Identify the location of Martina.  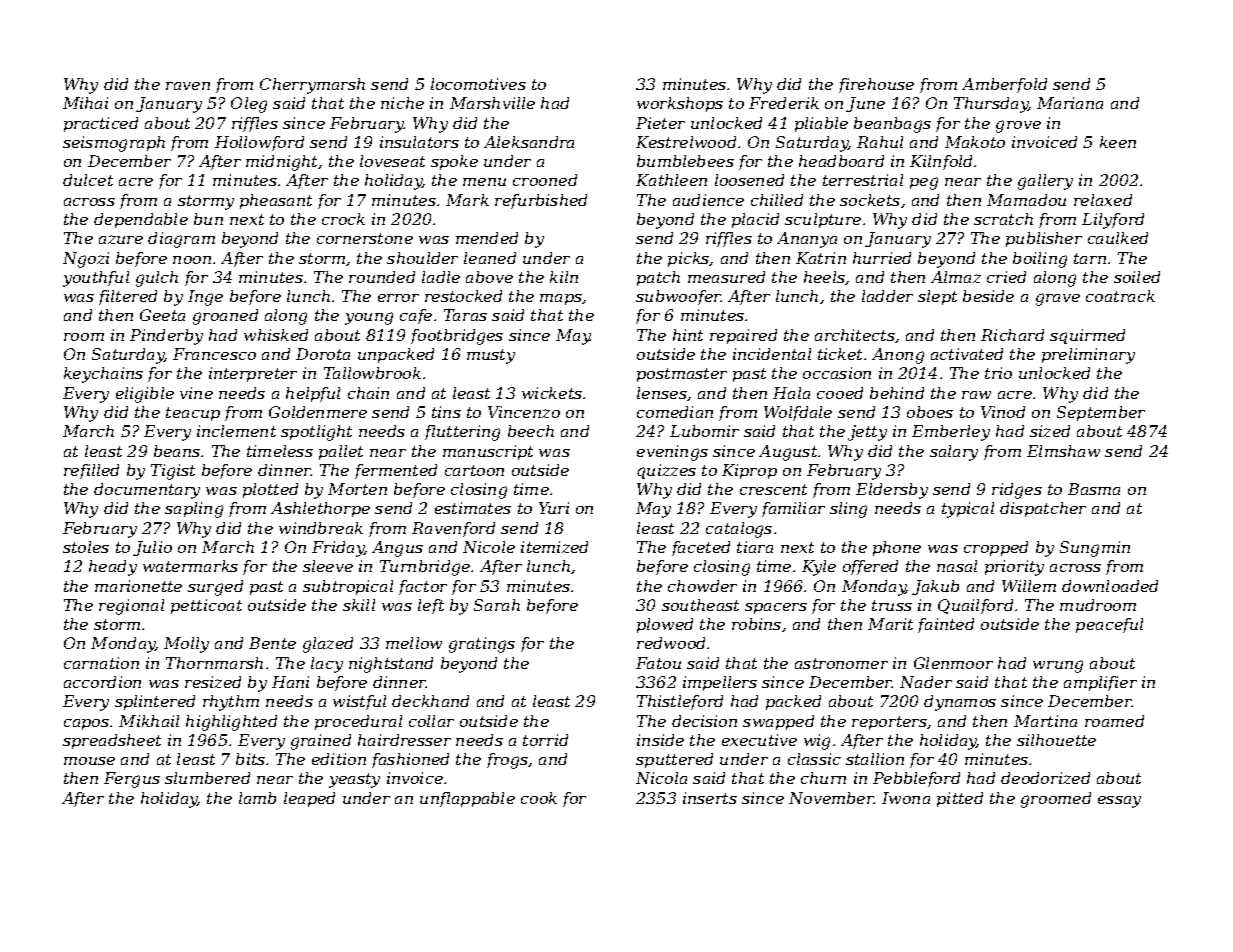
(1045, 721).
